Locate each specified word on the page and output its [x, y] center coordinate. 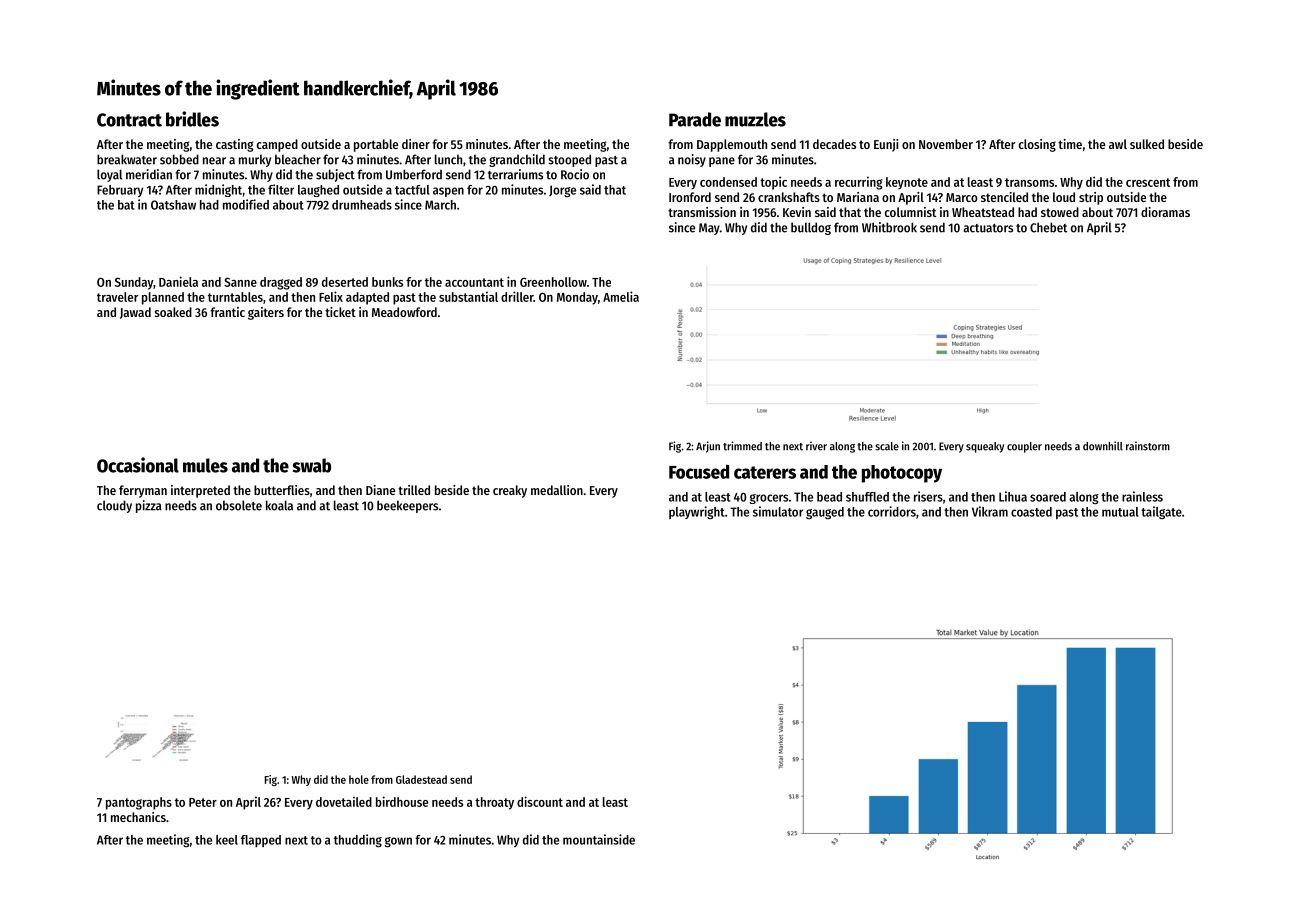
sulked [1147, 144]
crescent [1148, 182]
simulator [778, 511]
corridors [892, 511]
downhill [1103, 446]
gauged [825, 513]
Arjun [708, 447]
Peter [203, 802]
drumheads [362, 205]
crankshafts [789, 197]
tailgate [1161, 512]
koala [279, 505]
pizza [149, 506]
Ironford [690, 197]
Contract [129, 120]
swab [312, 465]
